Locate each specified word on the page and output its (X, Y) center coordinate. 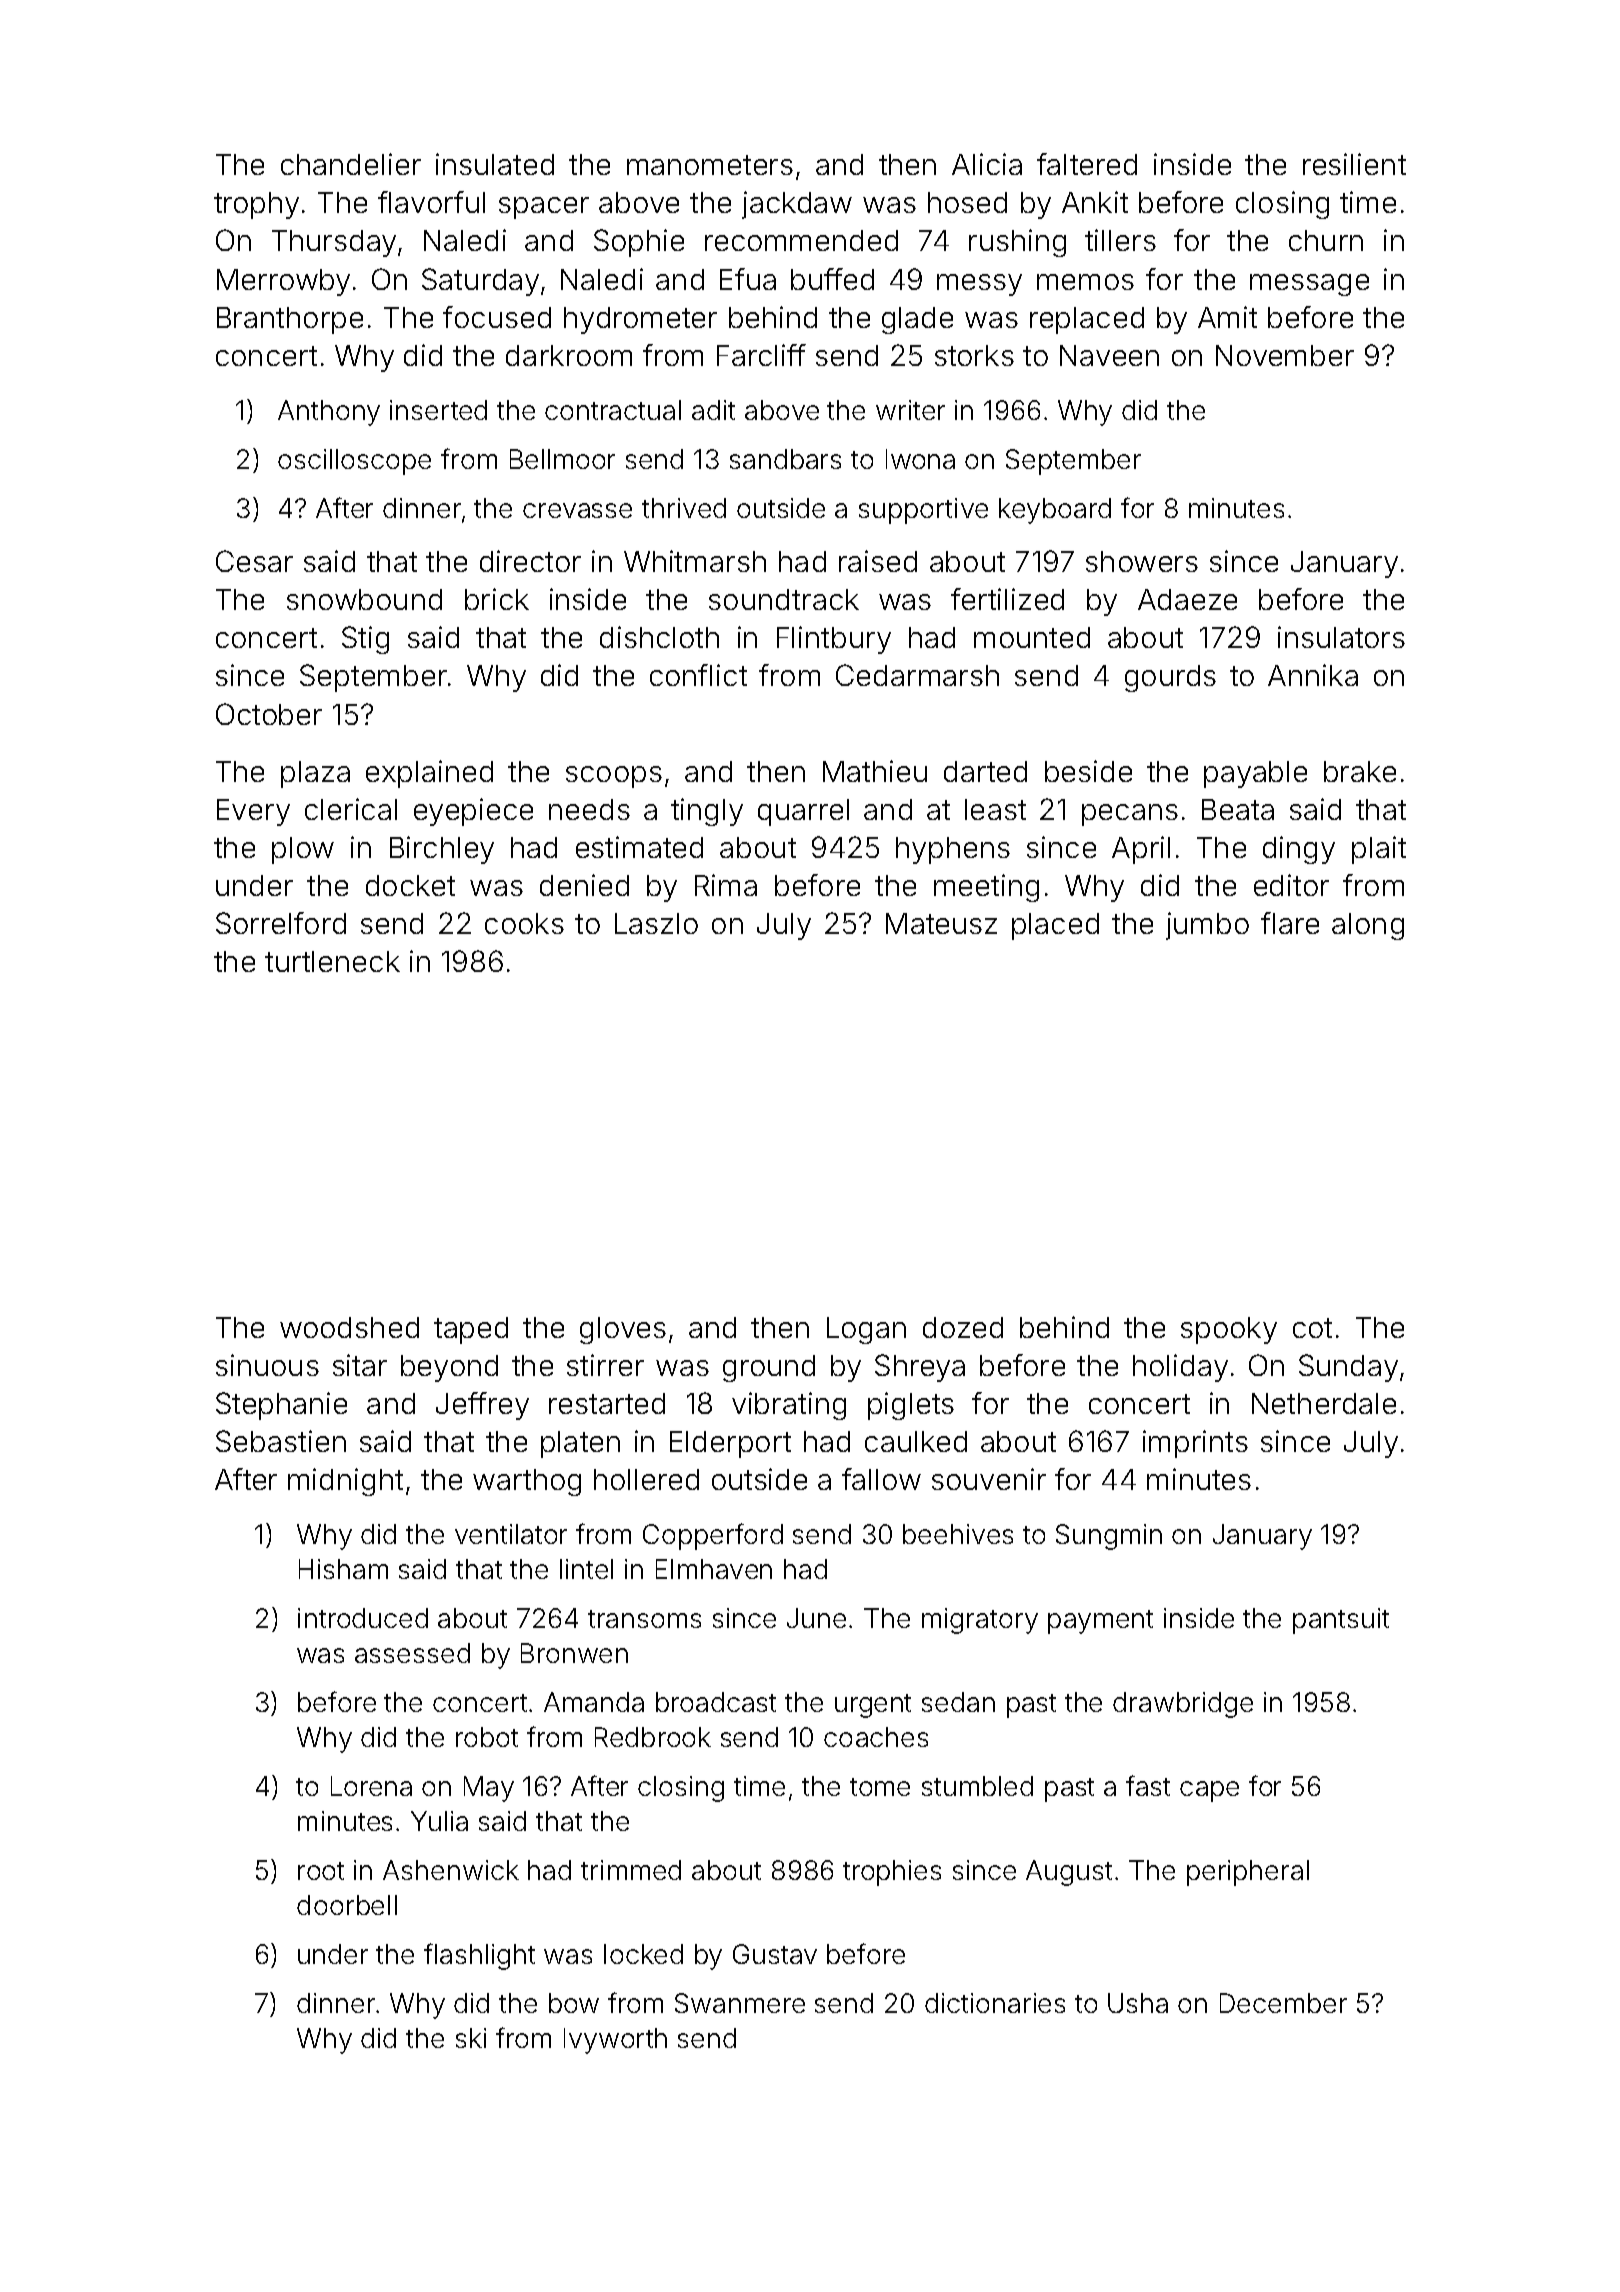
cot (1312, 1328)
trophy (256, 205)
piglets (911, 1406)
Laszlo (656, 923)
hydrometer (640, 320)
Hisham (343, 1569)
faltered (1087, 164)
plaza (315, 774)
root (321, 1871)
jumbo (1207, 926)
